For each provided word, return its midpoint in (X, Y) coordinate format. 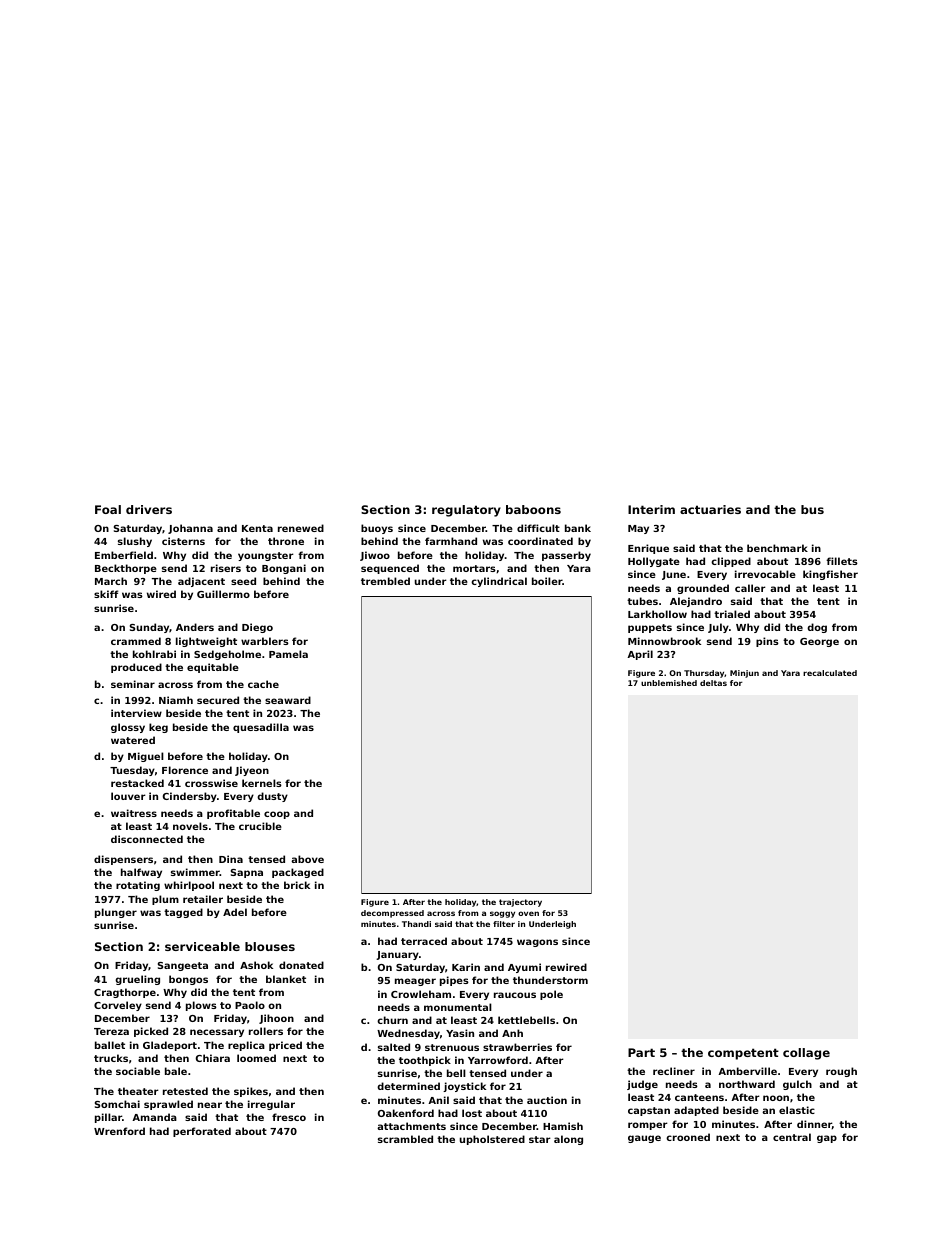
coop (277, 815)
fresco (289, 1117)
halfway (141, 873)
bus (812, 509)
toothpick (425, 1061)
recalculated (830, 673)
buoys (377, 529)
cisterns (183, 541)
